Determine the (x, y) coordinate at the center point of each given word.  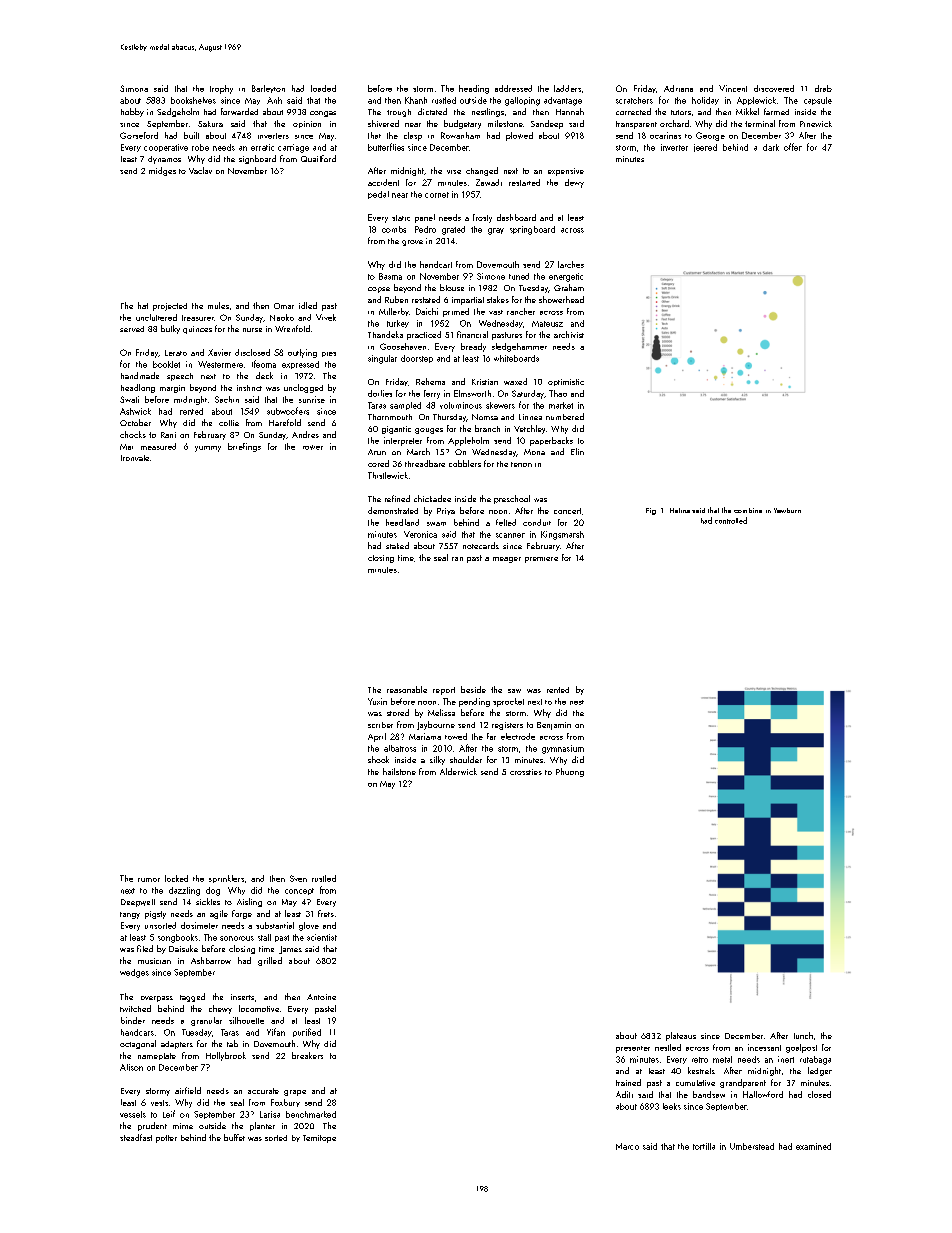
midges (162, 171)
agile (219, 914)
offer (793, 147)
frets (326, 913)
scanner (510, 535)
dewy (574, 183)
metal (722, 1059)
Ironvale (135, 458)
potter (166, 1139)
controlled (731, 520)
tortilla (704, 1146)
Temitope (319, 1139)
